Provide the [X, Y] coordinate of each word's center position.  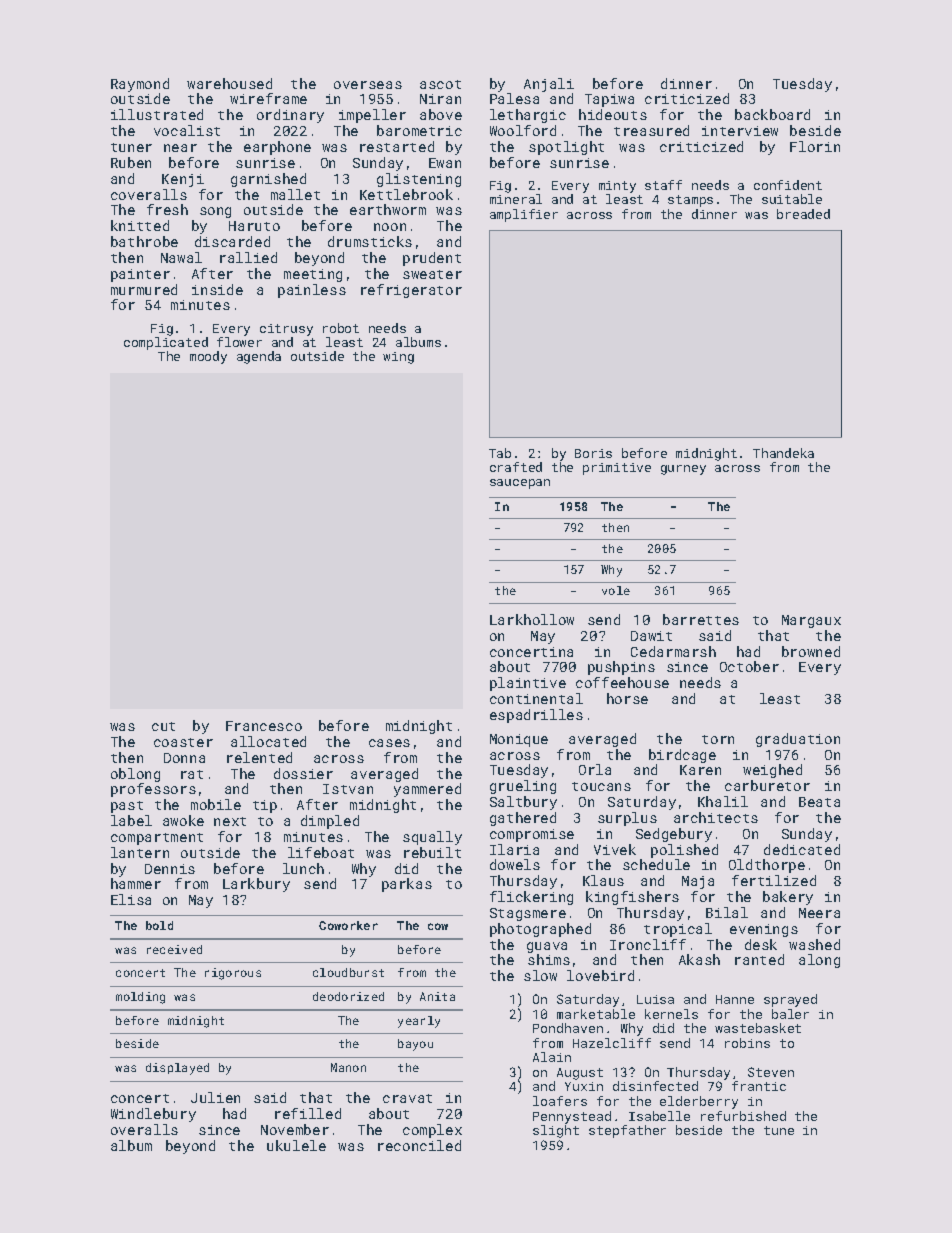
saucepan [520, 484]
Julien [215, 1097]
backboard [772, 114]
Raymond [140, 85]
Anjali [549, 85]
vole [616, 590]
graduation [798, 740]
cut [163, 726]
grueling [523, 787]
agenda [259, 357]
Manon [348, 1067]
